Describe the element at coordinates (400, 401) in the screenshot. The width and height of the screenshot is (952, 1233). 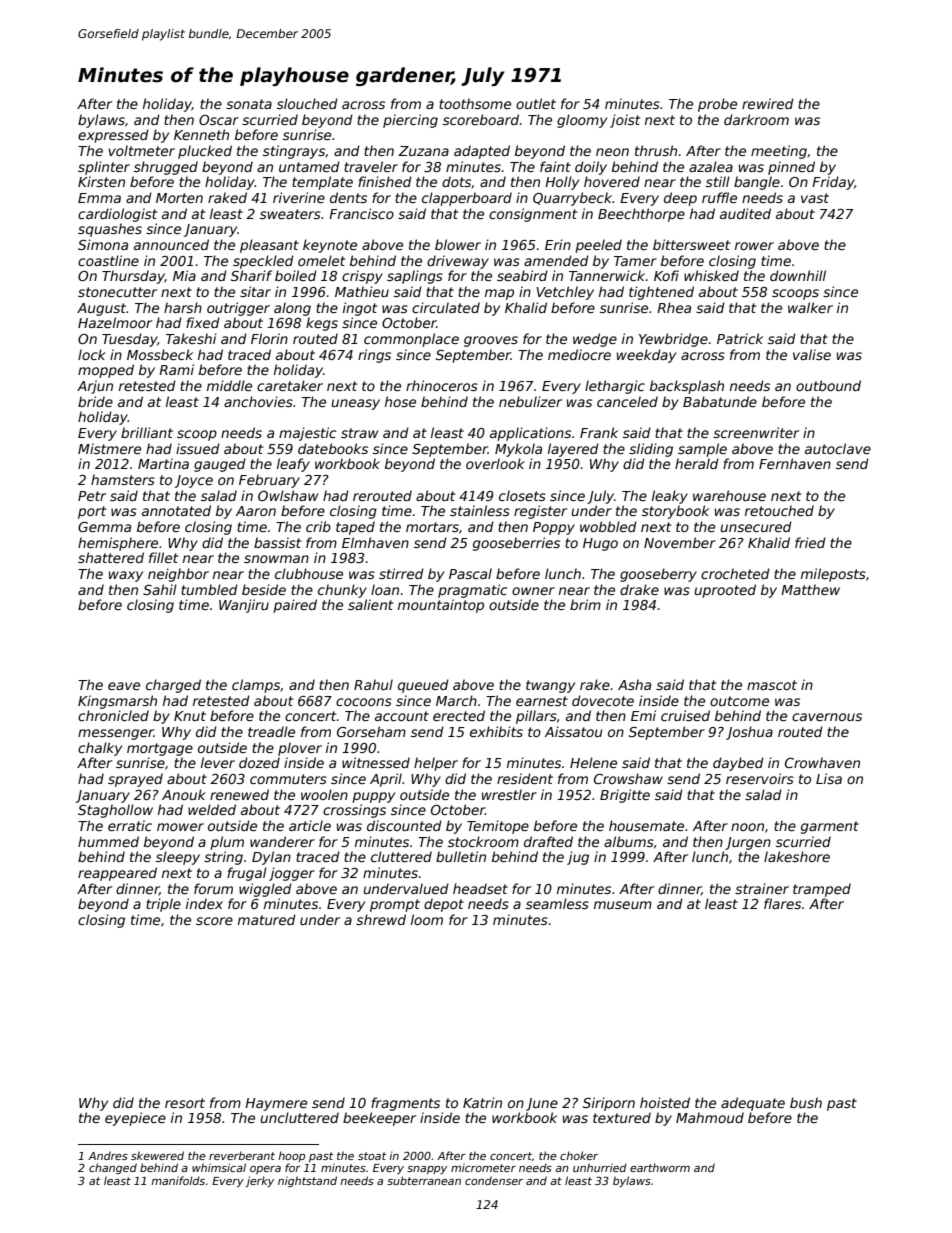
I see `hose` at that location.
